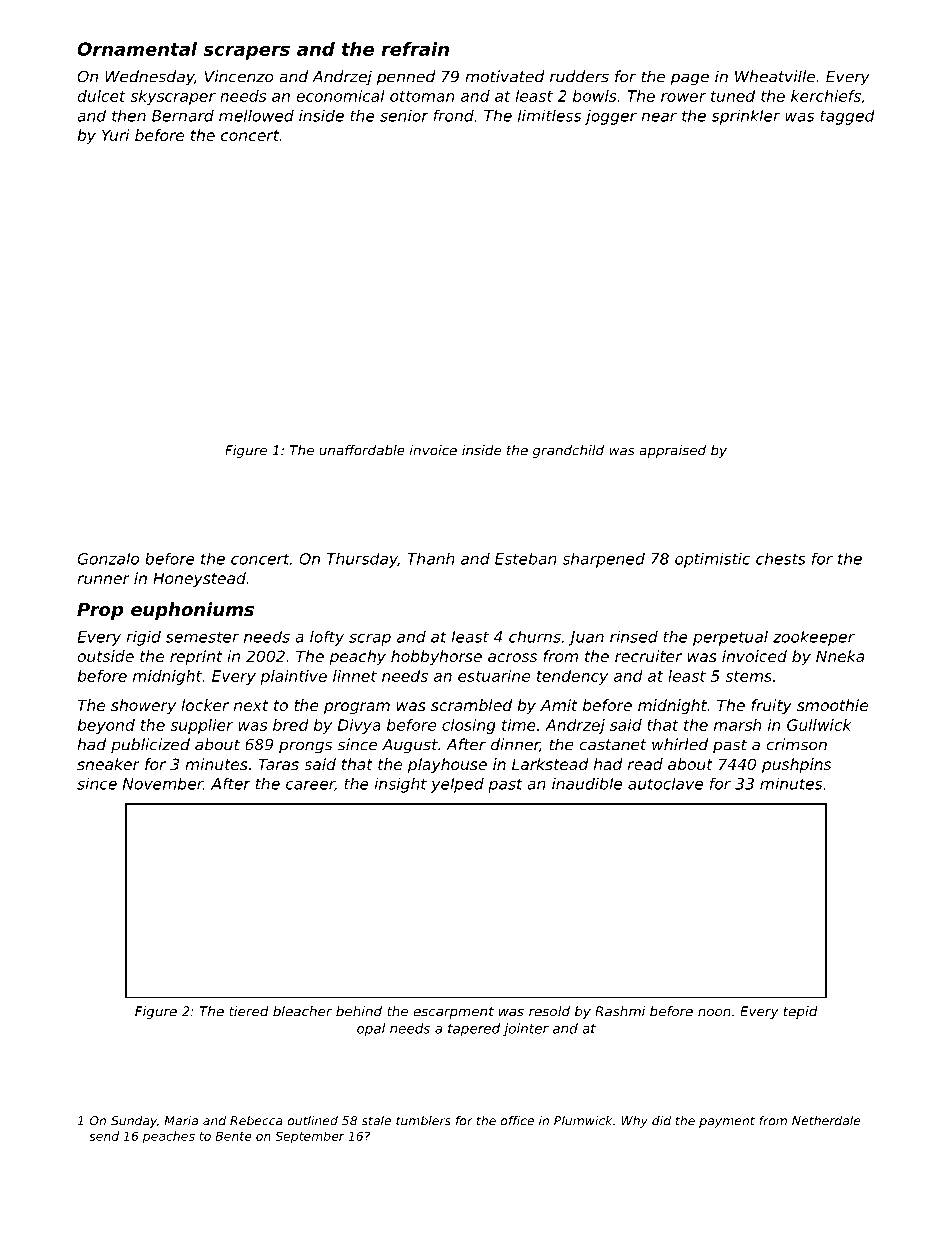 Image resolution: width=952 pixels, height=1233 pixels. What do you see at coordinates (256, 1121) in the image?
I see `Rebecca` at bounding box center [256, 1121].
